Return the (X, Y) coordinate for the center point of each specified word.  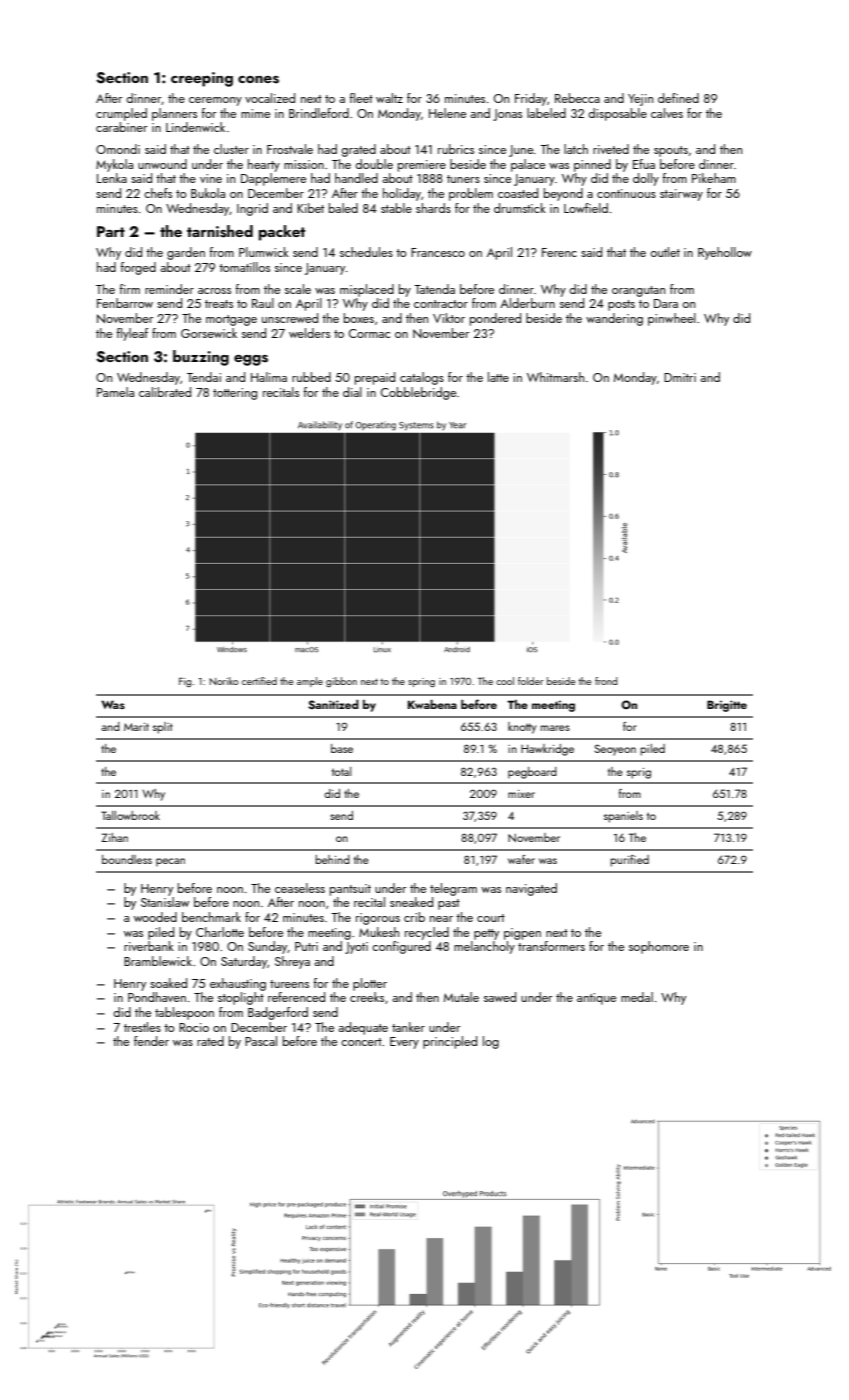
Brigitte (727, 706)
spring (421, 682)
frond (606, 681)
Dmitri (680, 377)
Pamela (115, 392)
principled (450, 1042)
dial (352, 392)
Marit (136, 727)
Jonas (507, 115)
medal (637, 997)
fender (151, 1041)
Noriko (224, 681)
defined (678, 98)
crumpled (121, 114)
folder (531, 681)
